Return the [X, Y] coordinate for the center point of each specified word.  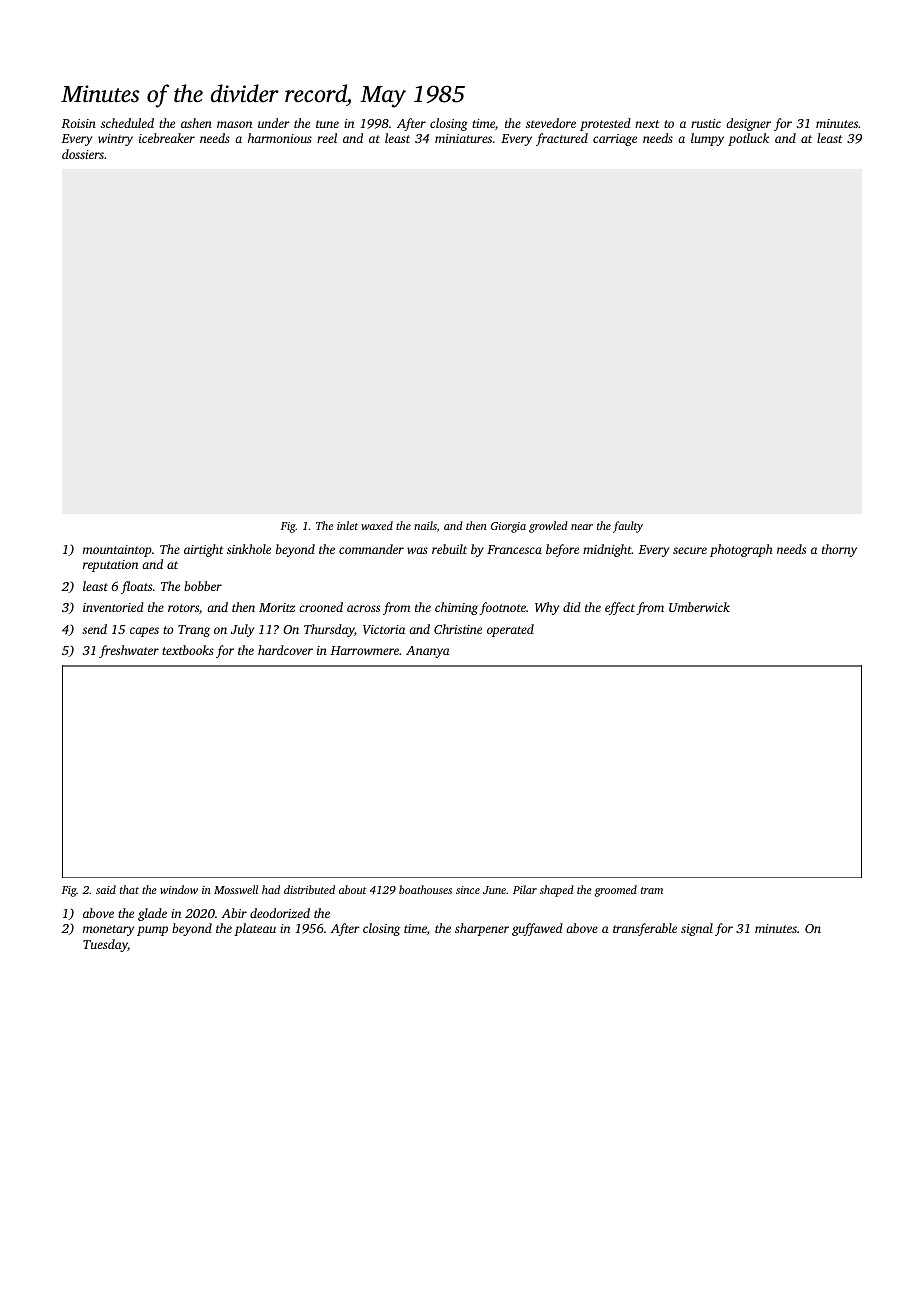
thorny [839, 550]
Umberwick [699, 607]
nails [425, 525]
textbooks [188, 650]
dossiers [83, 154]
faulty [628, 527]
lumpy [707, 139]
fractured [562, 139]
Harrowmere [364, 650]
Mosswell [236, 889]
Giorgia [508, 527]
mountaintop [117, 551]
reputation [110, 566]
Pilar [525, 889]
